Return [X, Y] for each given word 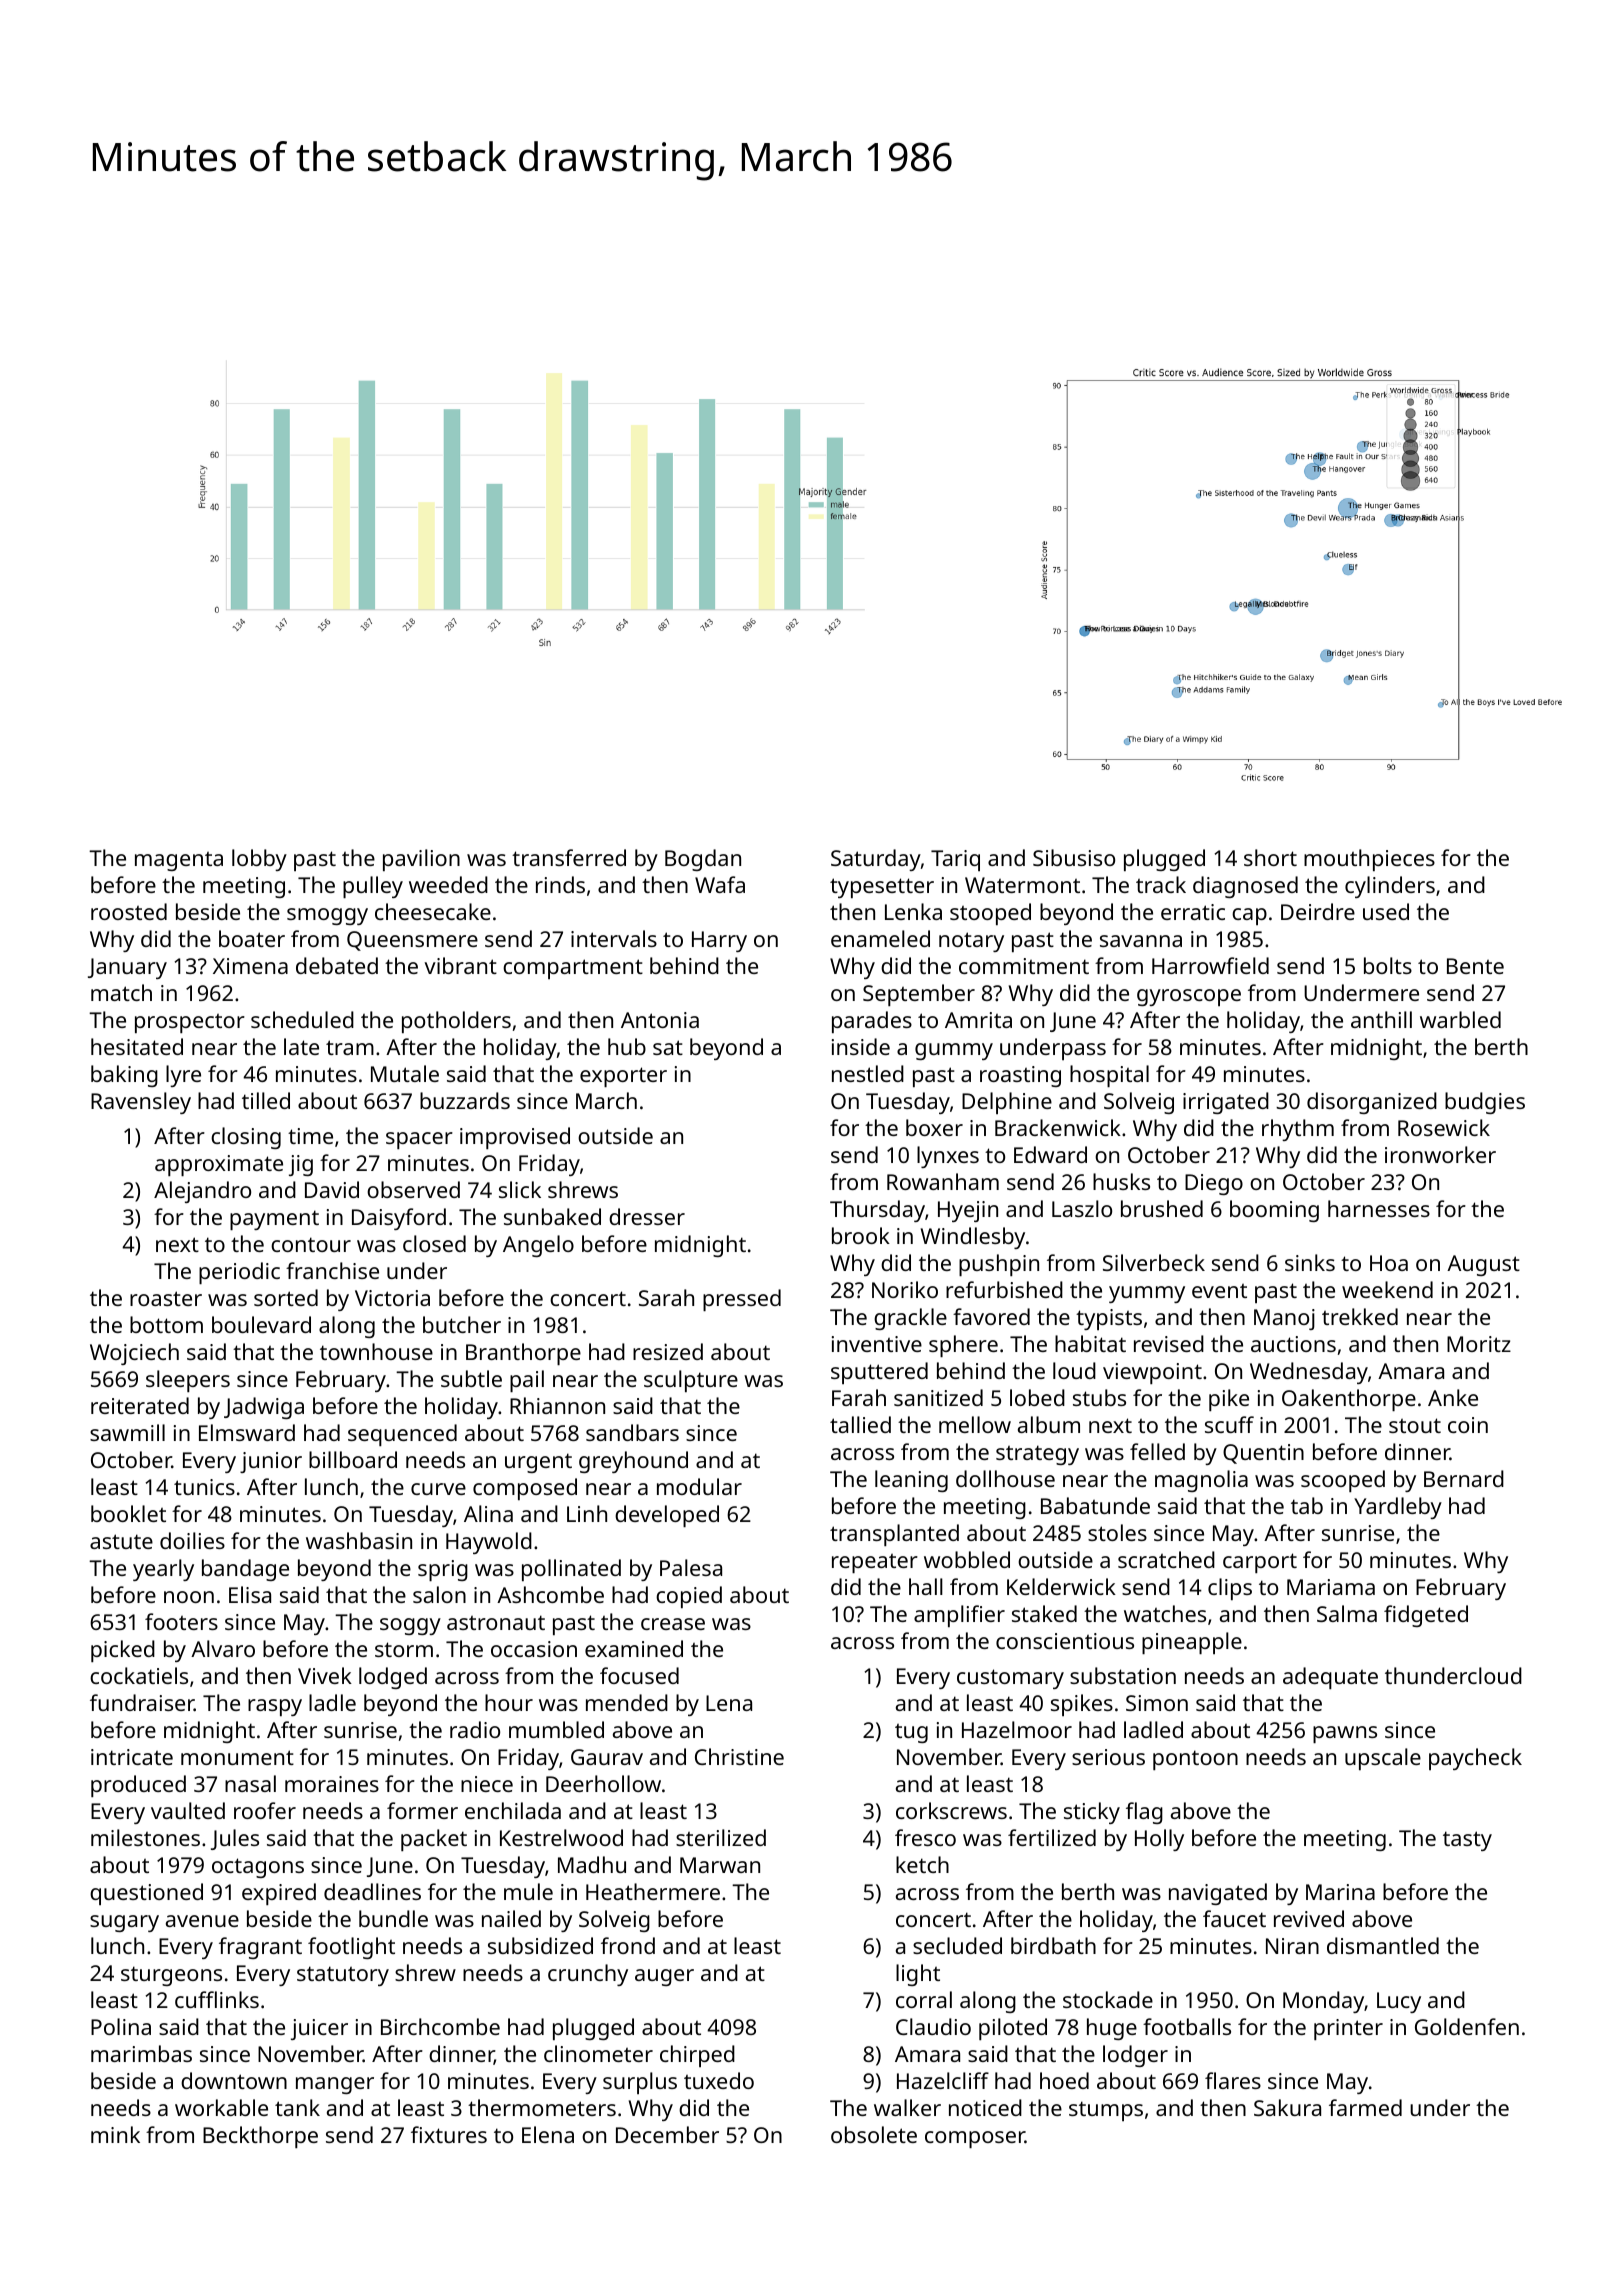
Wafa [720, 884]
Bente [1475, 966]
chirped [697, 2056]
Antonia [660, 1020]
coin [1468, 1425]
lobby [259, 860]
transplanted [894, 1535]
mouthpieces [1369, 860]
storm [404, 1649]
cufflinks [217, 1999]
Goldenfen [1467, 2026]
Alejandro [202, 1192]
